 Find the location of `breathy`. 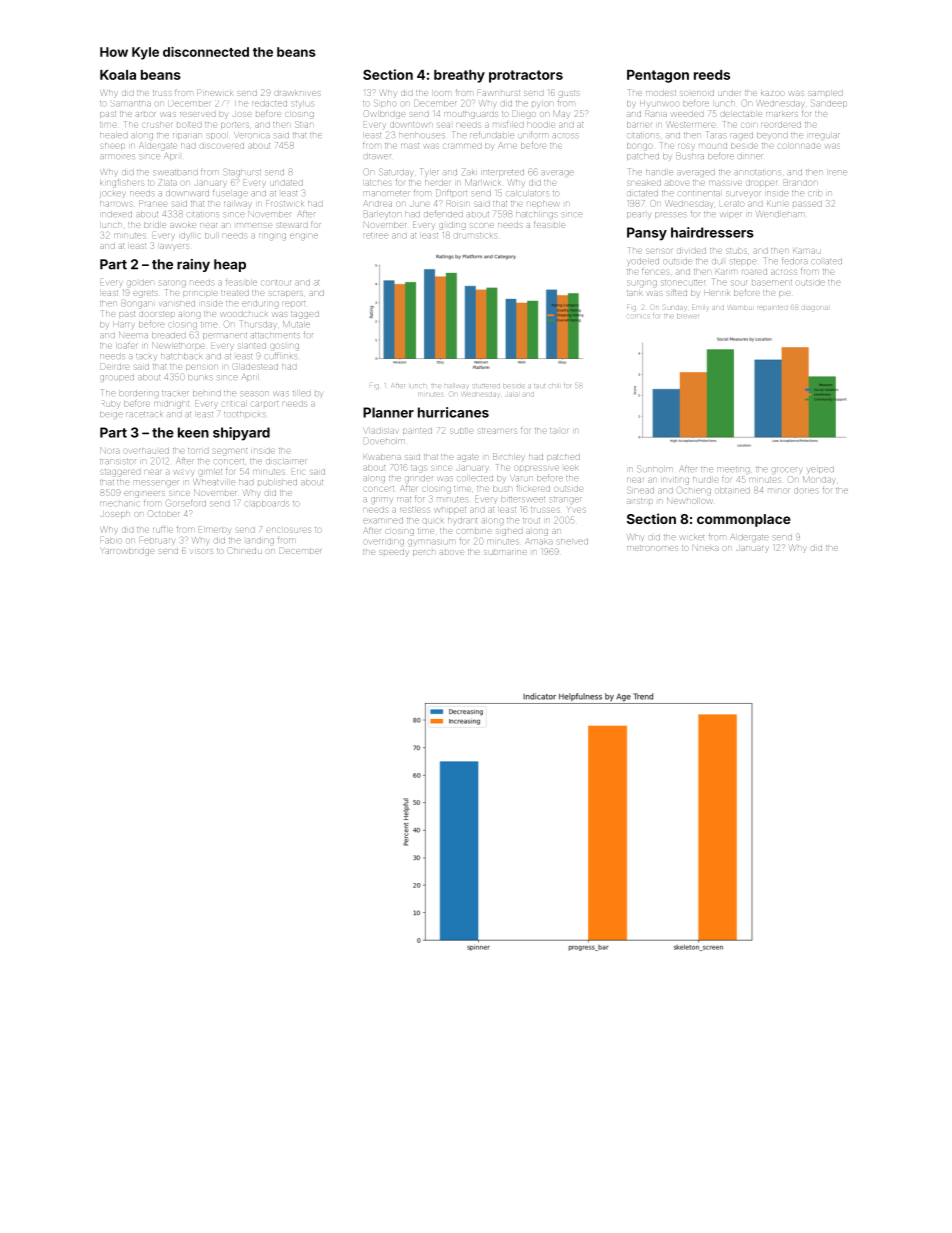

breathy is located at coordinates (459, 76).
